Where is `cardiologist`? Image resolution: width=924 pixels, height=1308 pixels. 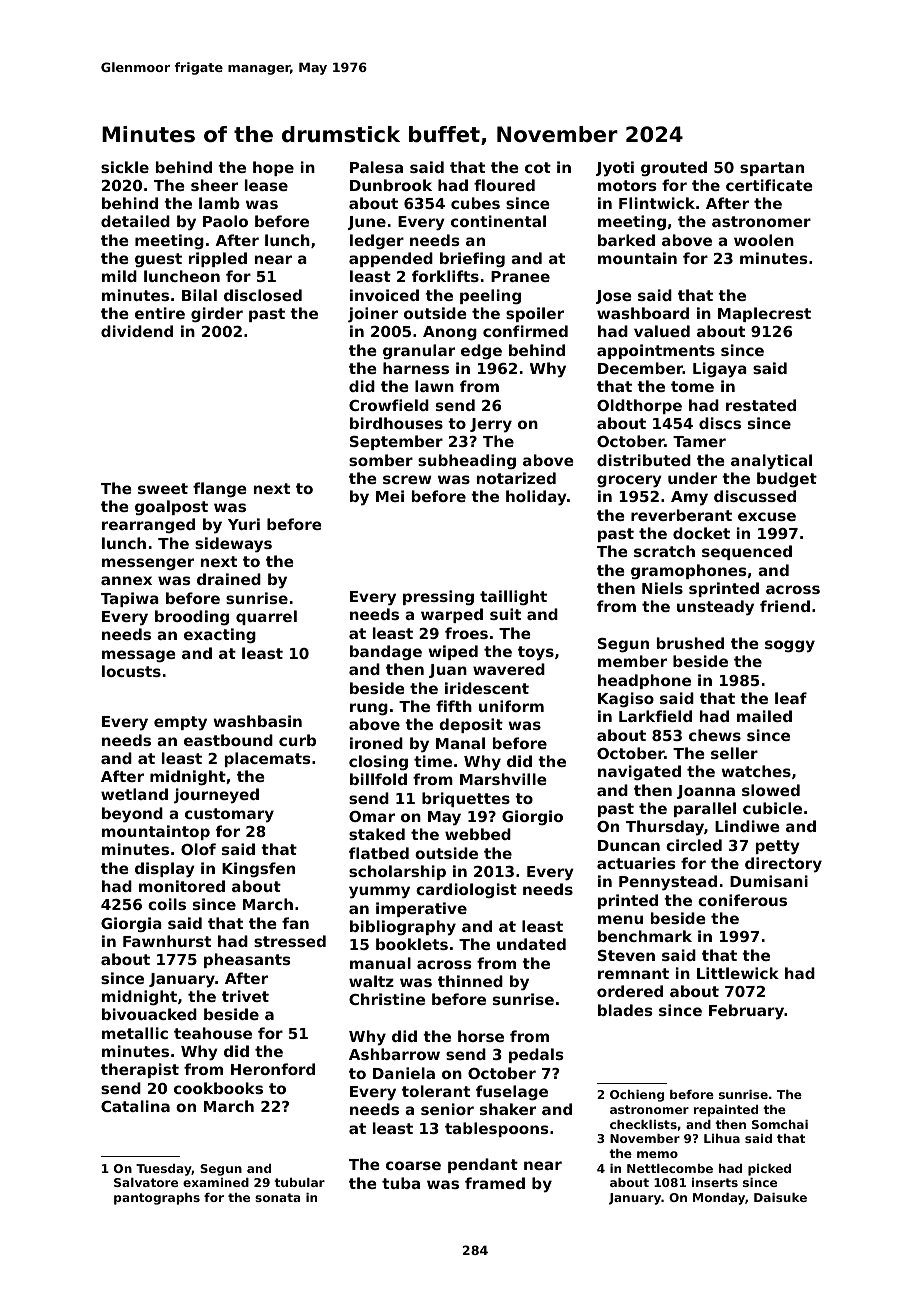
cardiologist is located at coordinates (466, 890).
